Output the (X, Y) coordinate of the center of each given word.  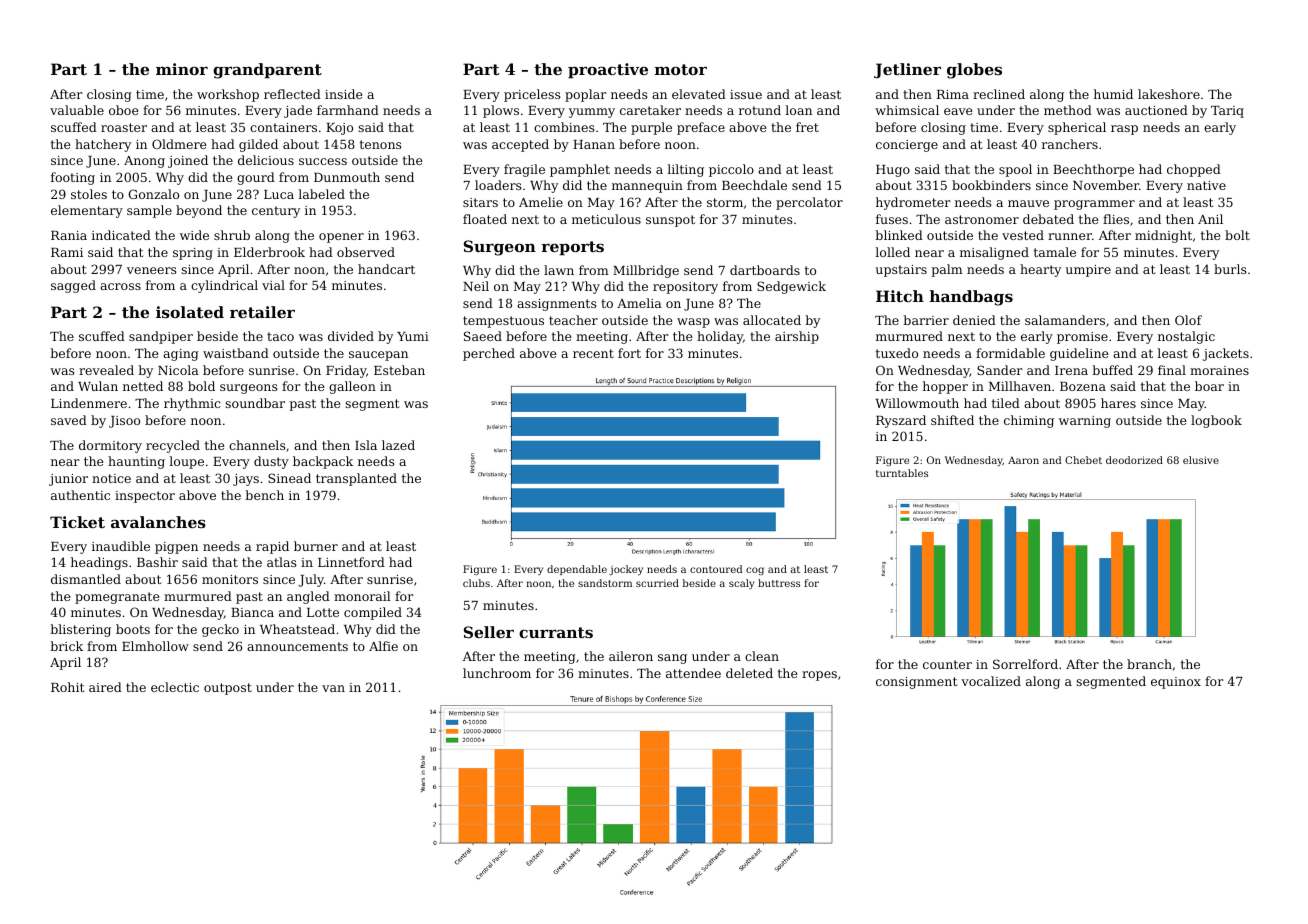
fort (629, 353)
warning (1085, 422)
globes (974, 71)
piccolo (731, 170)
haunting (136, 462)
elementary (87, 211)
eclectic (175, 687)
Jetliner (907, 70)
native (1206, 185)
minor (182, 69)
